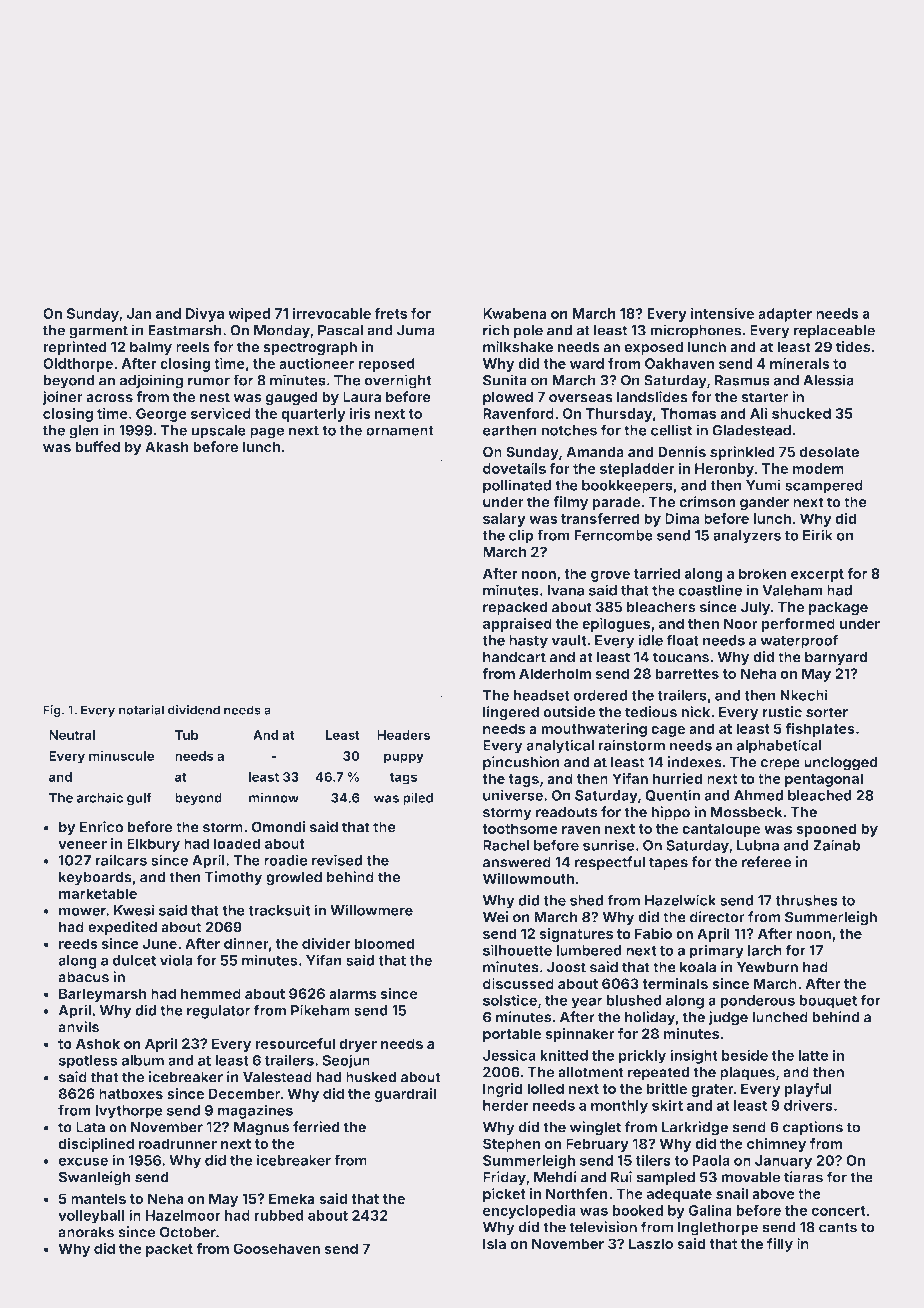 This document has height=1308, width=924. What do you see at coordinates (782, 711) in the document?
I see `rustic` at bounding box center [782, 711].
